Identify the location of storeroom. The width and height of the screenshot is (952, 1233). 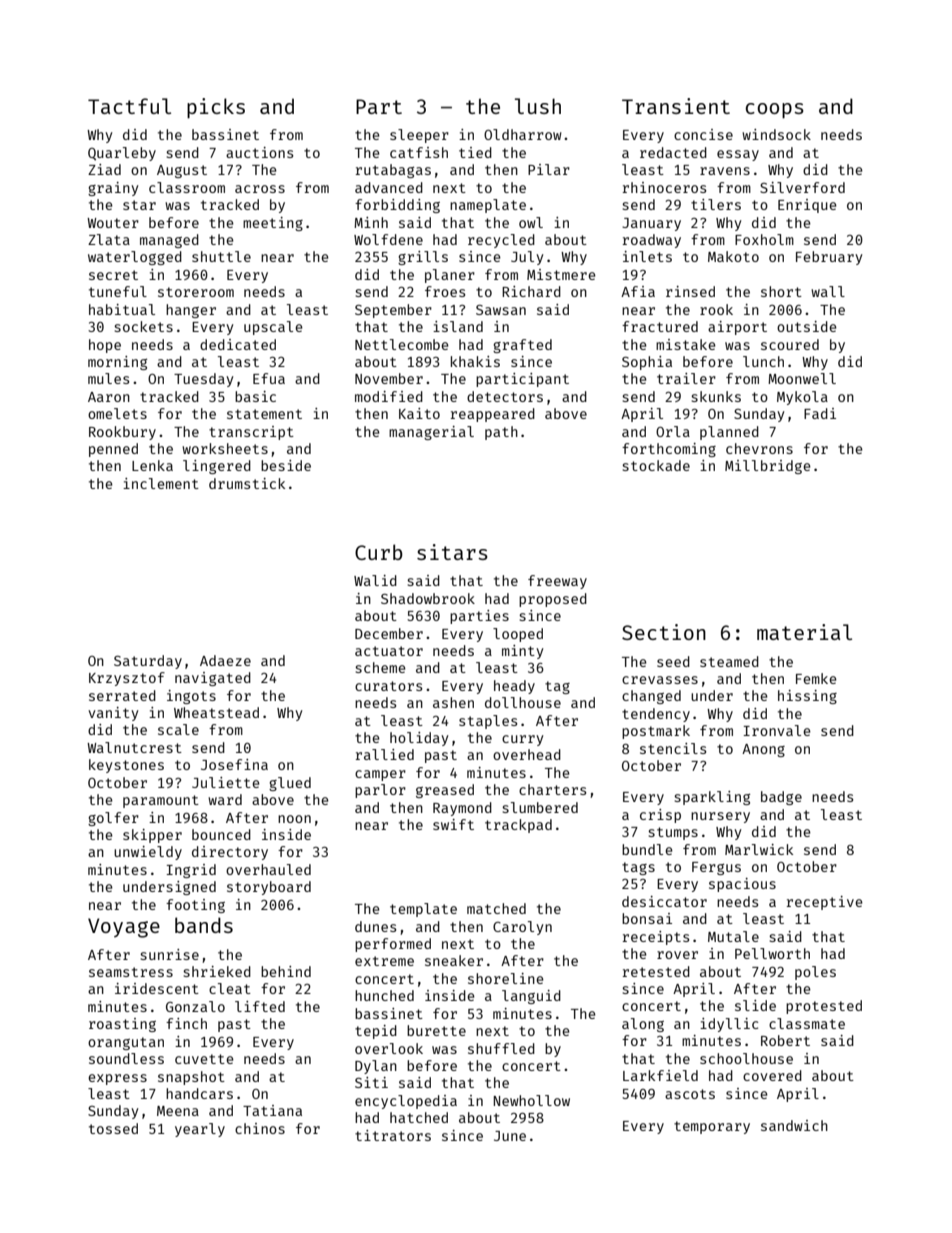
(196, 292).
